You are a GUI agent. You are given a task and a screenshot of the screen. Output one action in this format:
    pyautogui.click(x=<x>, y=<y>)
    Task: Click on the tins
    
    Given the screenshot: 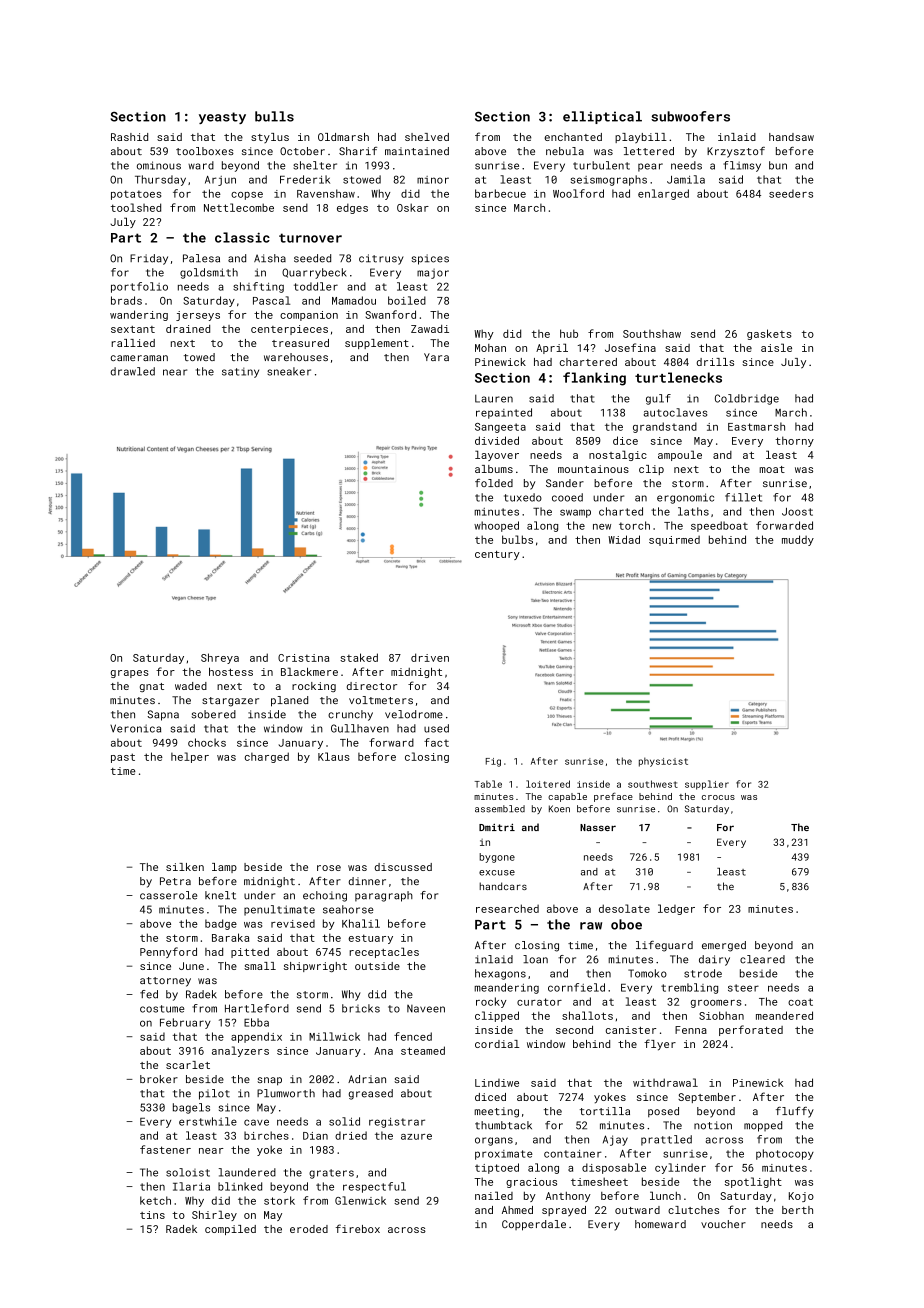 What is the action you would take?
    pyautogui.click(x=152, y=1215)
